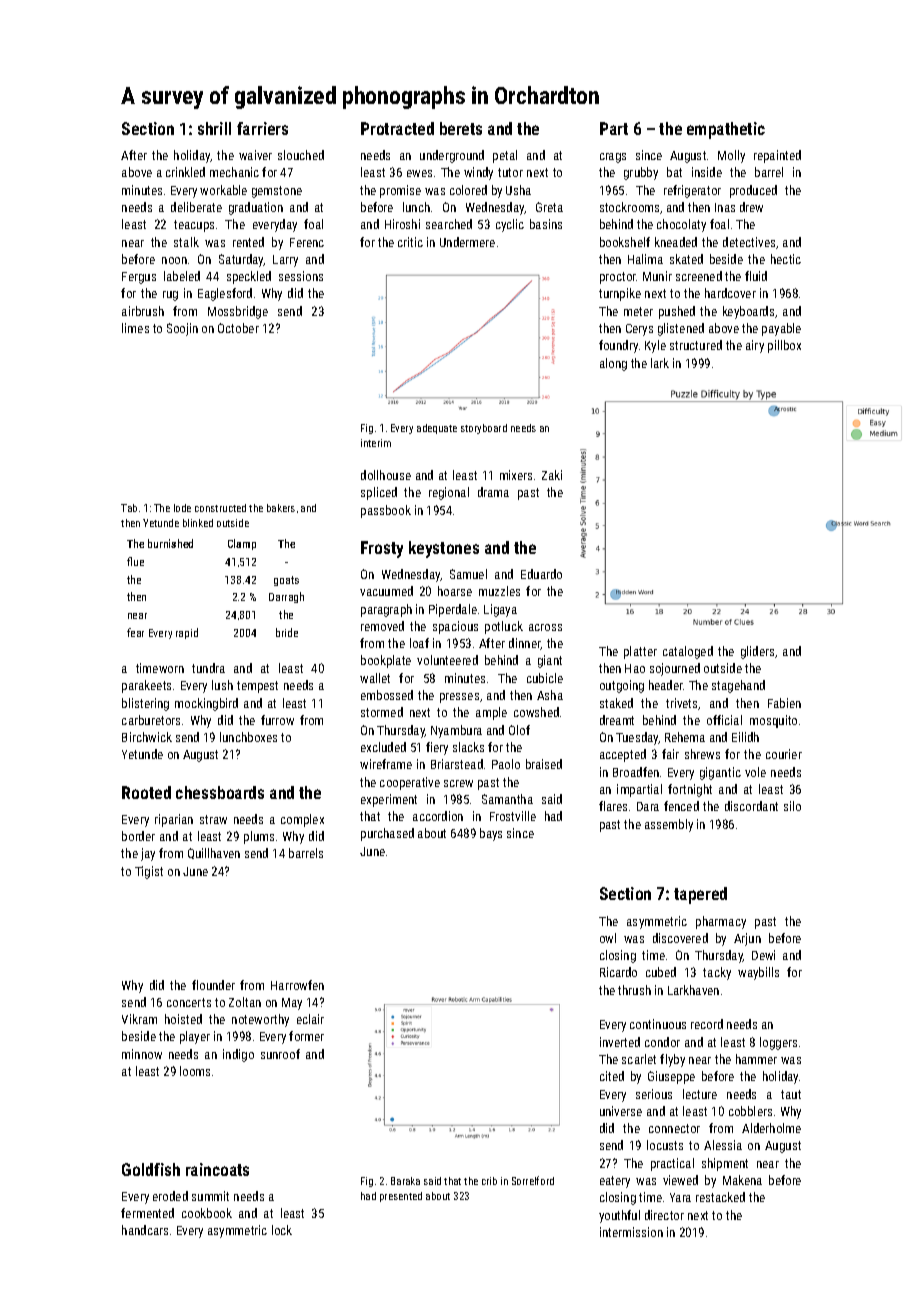  I want to click on Broadfen, so click(636, 772).
